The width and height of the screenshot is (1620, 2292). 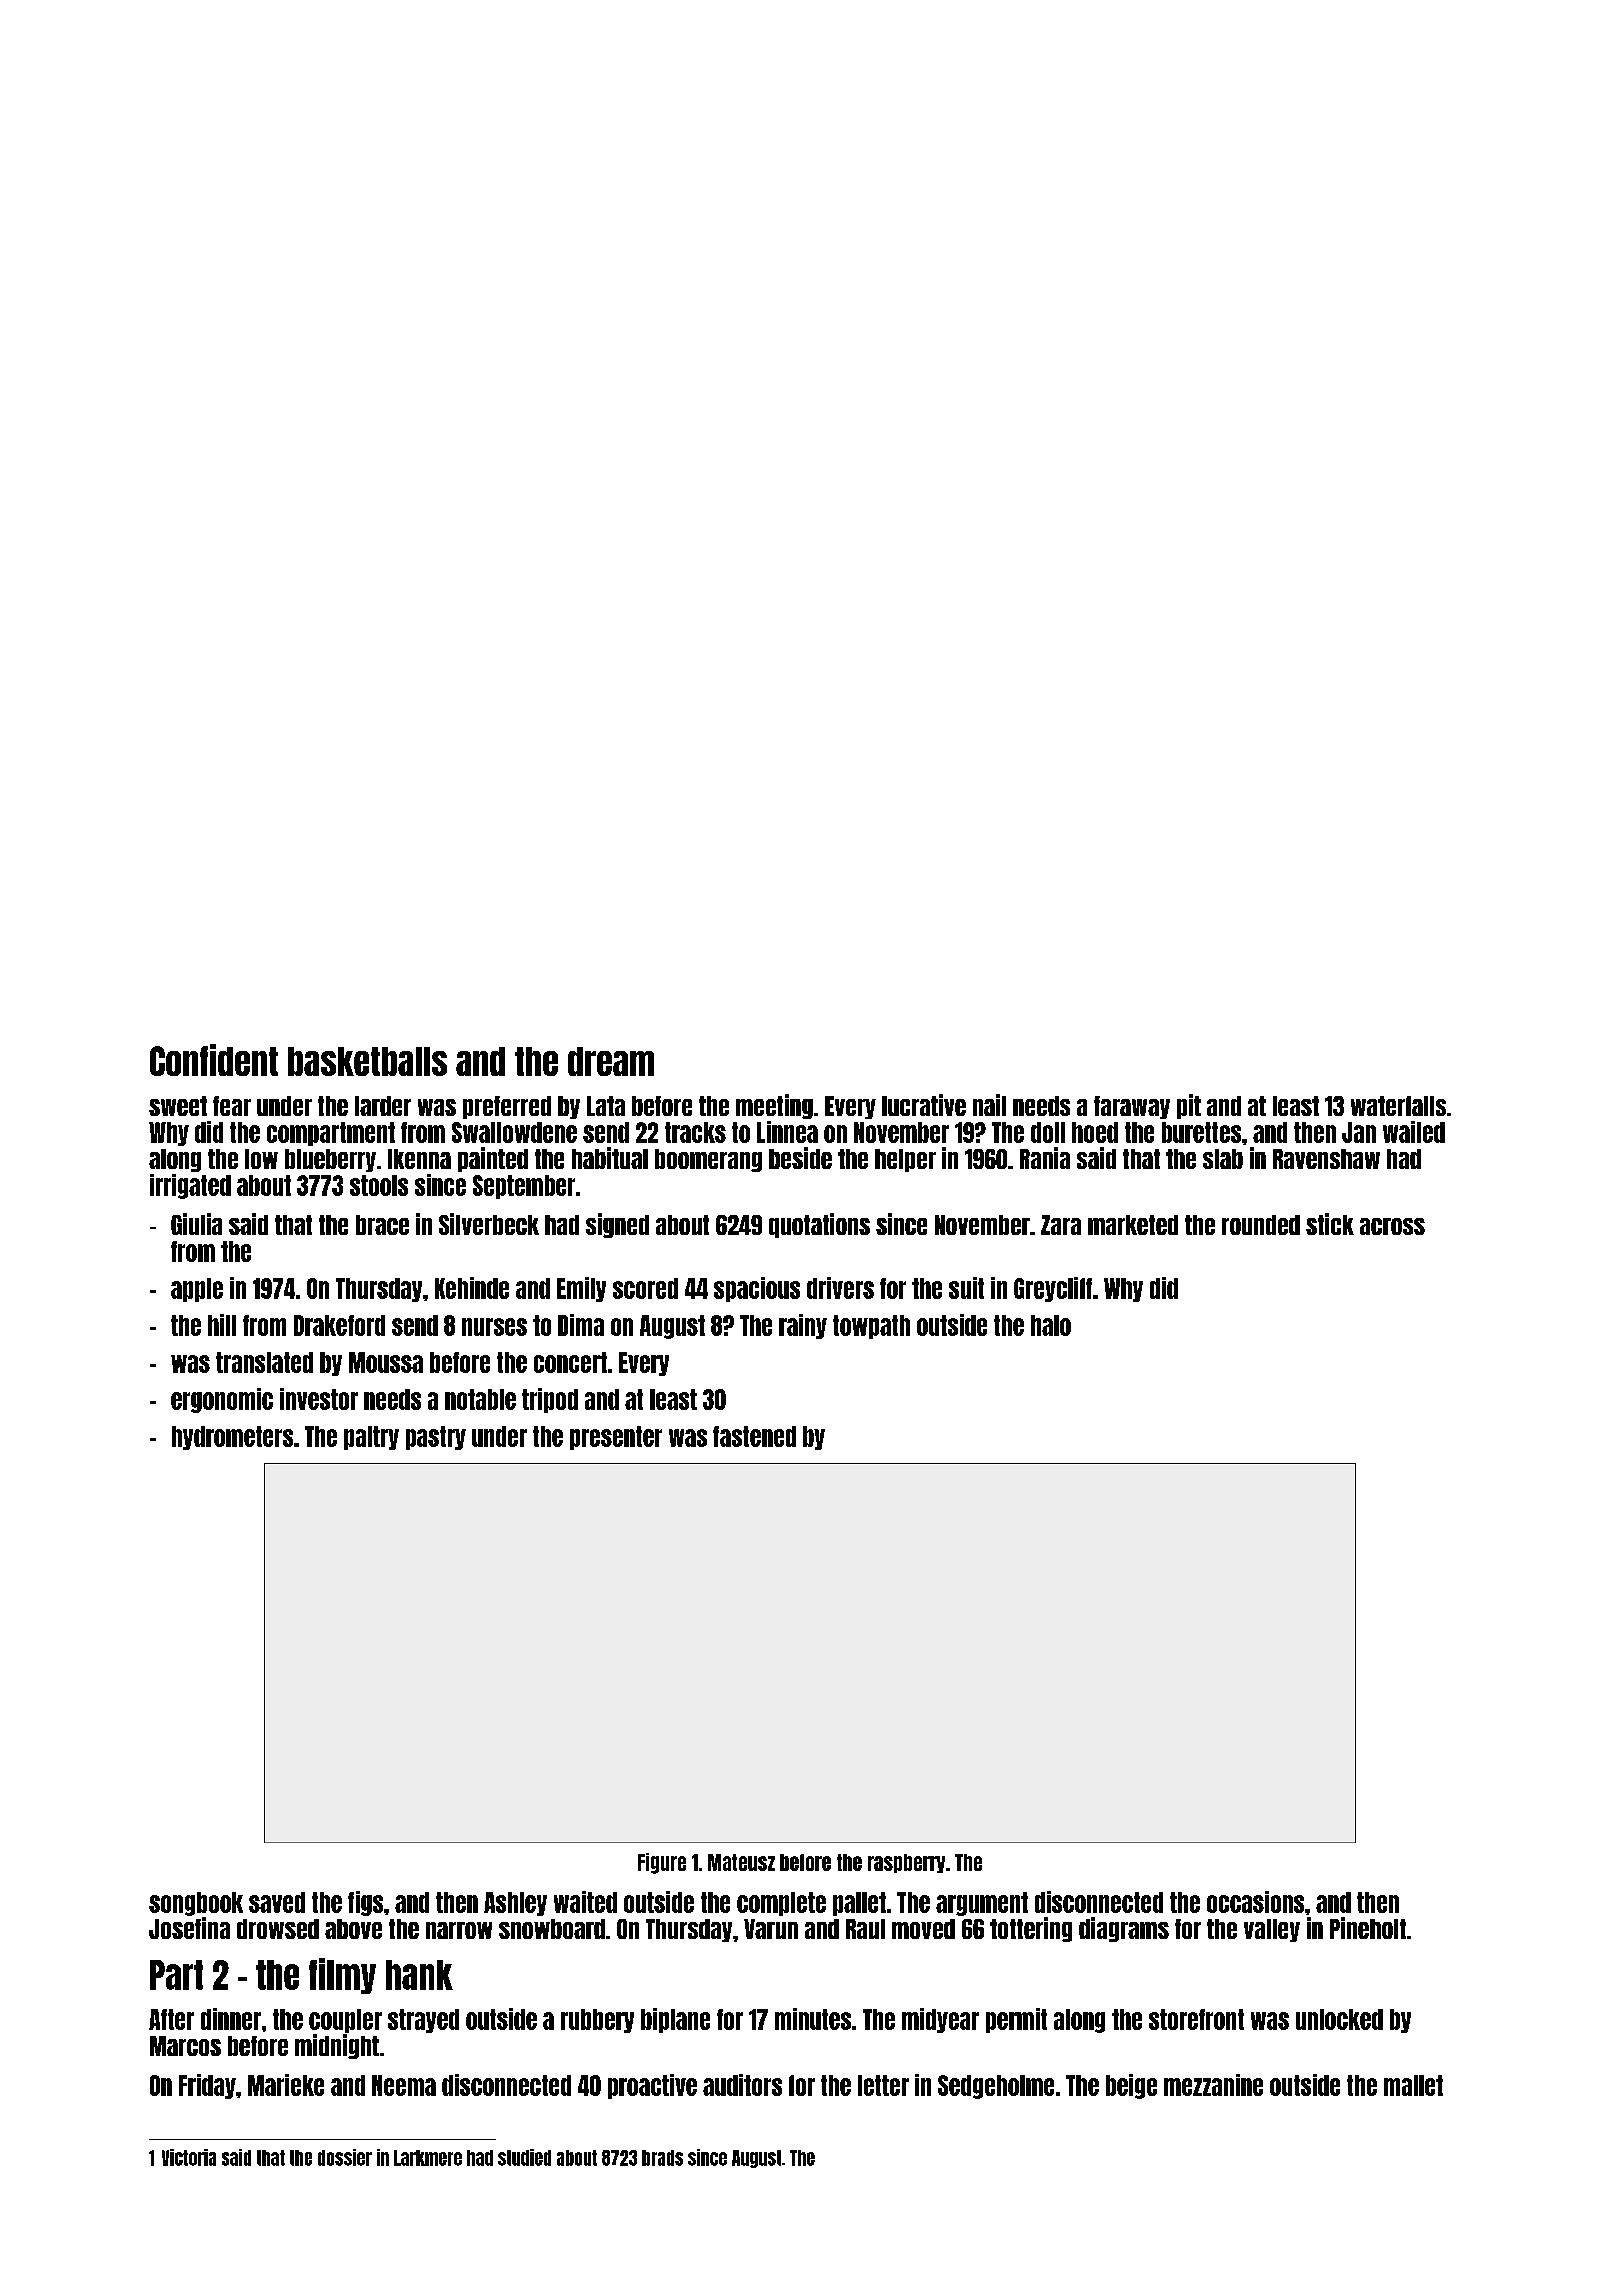 I want to click on studied, so click(x=524, y=2157).
